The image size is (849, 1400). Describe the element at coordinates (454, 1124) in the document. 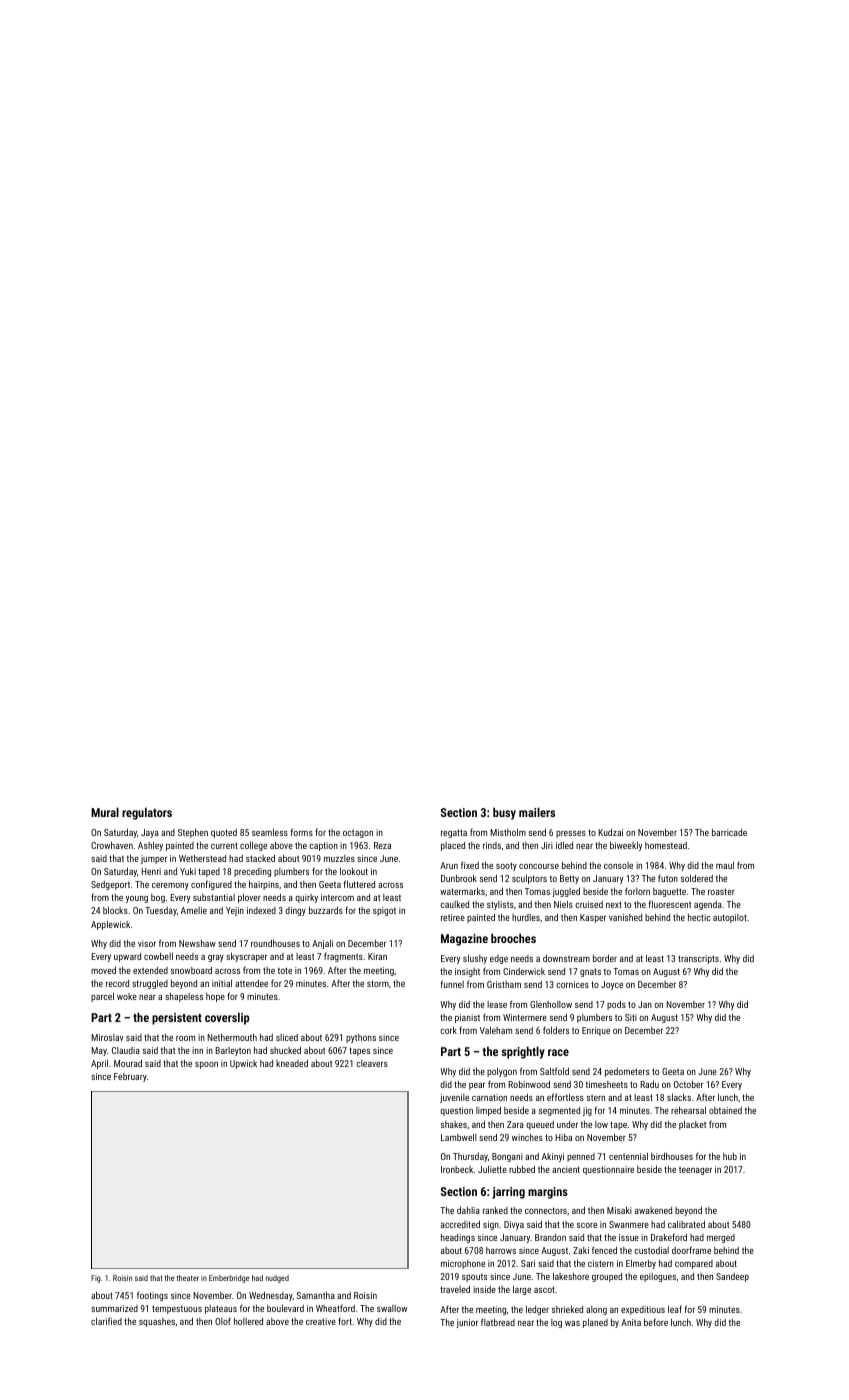

I see `shakes` at that location.
